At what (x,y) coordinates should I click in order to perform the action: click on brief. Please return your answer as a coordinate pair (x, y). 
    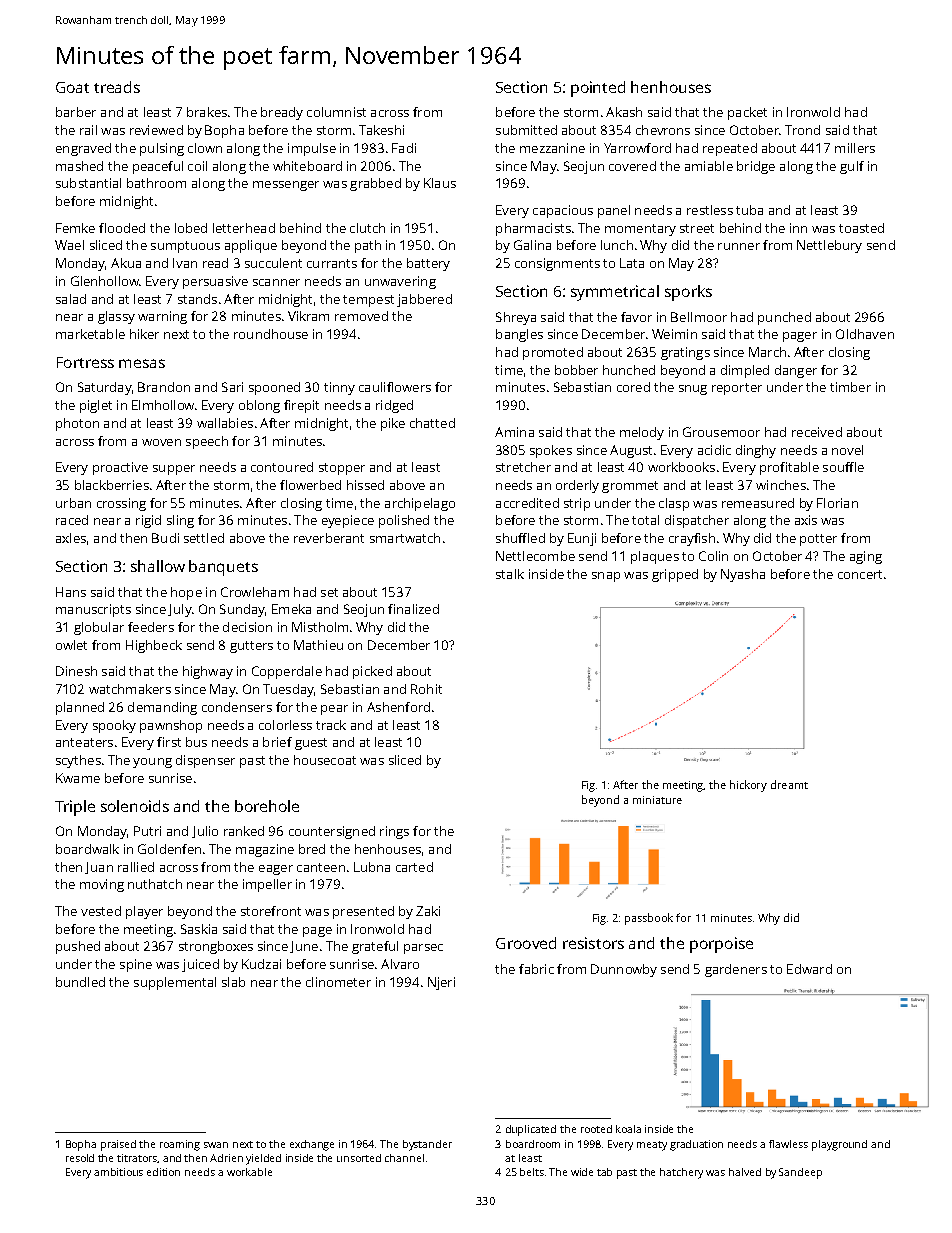
    Looking at the image, I should click on (277, 742).
